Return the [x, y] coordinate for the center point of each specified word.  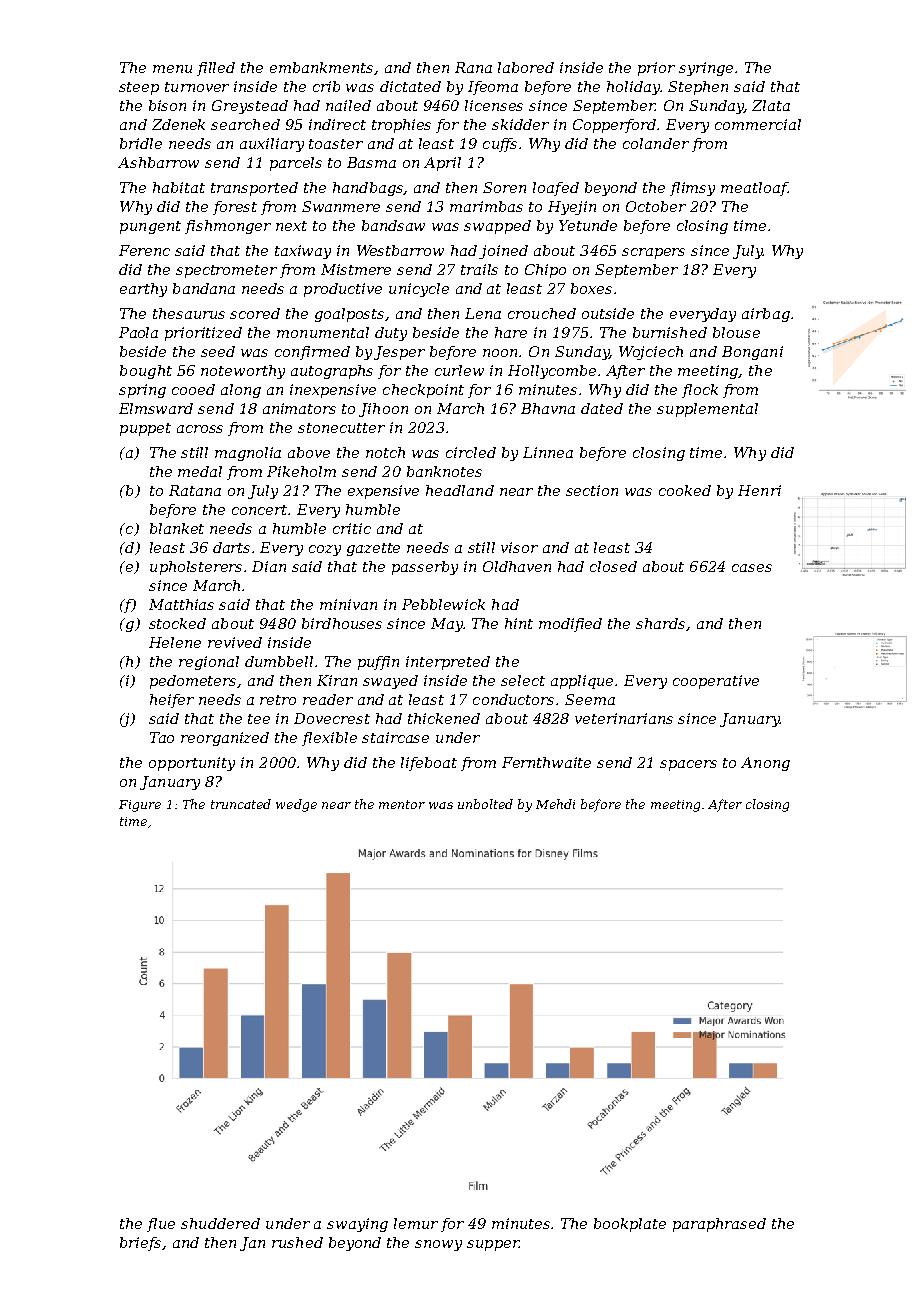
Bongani [752, 353]
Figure [140, 806]
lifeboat [429, 764]
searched [245, 124]
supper [493, 1245]
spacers [688, 765]
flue [161, 1225]
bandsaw [393, 225]
